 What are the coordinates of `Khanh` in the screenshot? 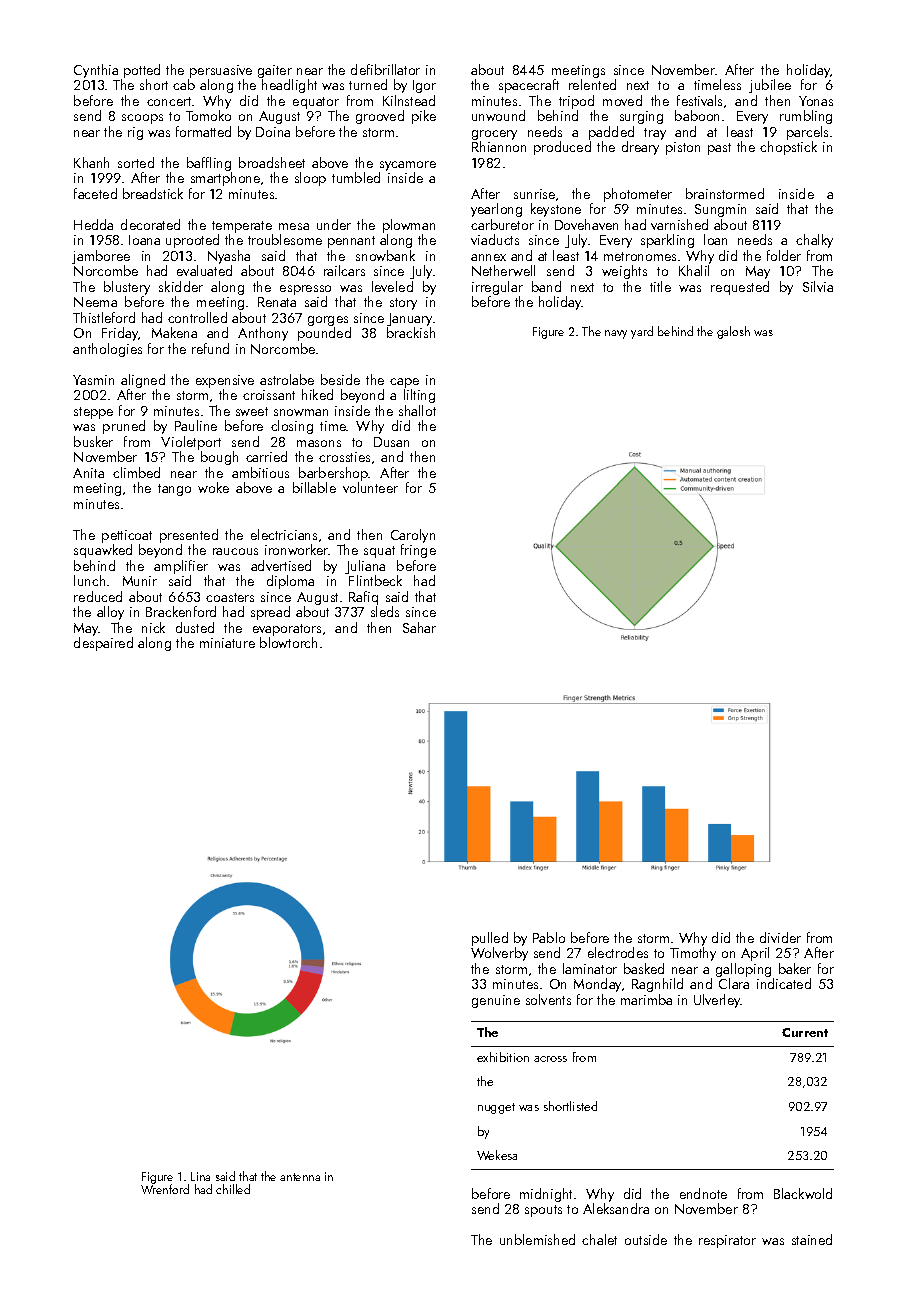 It's located at (91, 162).
